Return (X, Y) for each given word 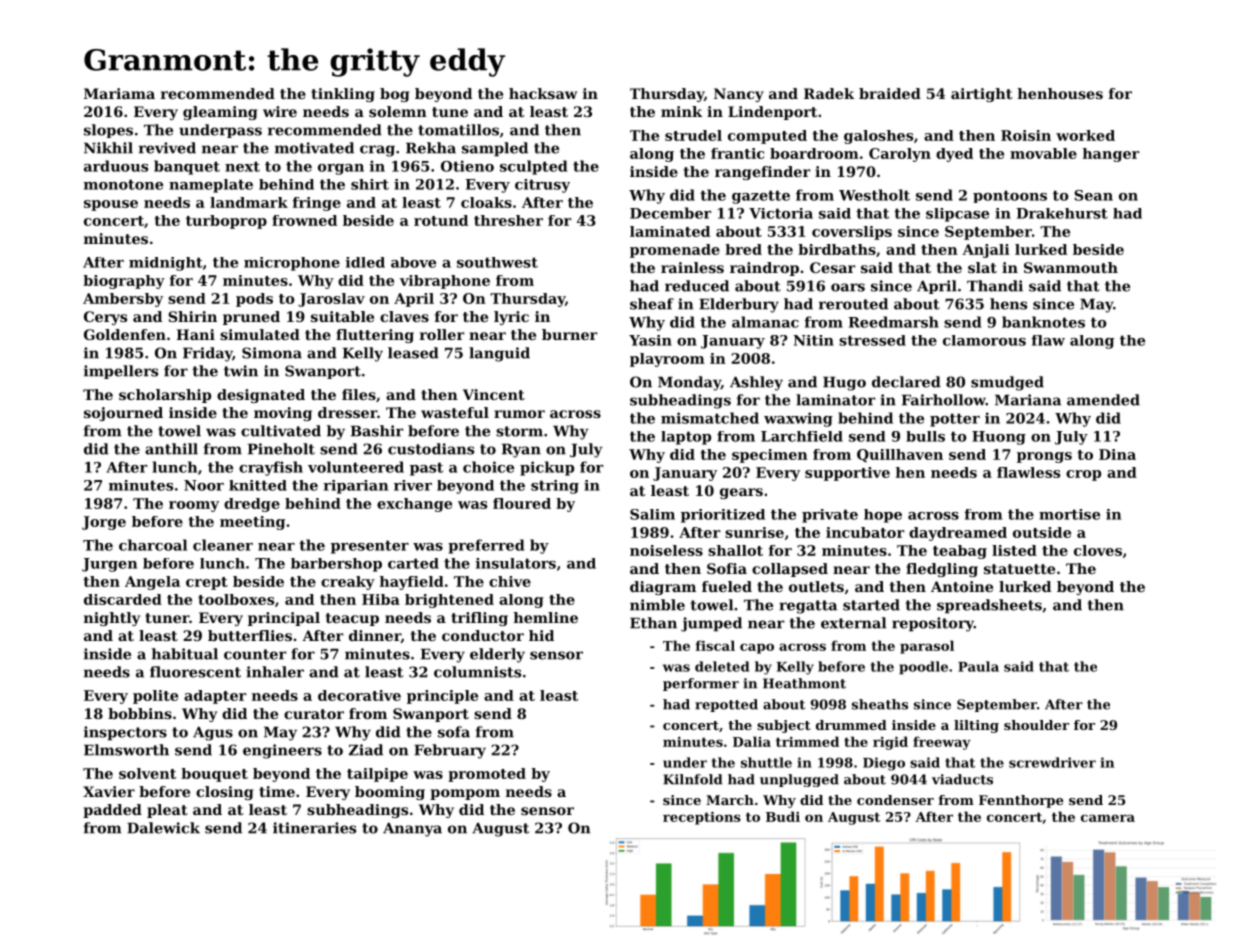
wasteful (455, 412)
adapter (215, 697)
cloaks (486, 202)
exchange (414, 505)
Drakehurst (1062, 213)
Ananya (412, 830)
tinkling (343, 95)
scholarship (165, 396)
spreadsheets (989, 606)
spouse (111, 205)
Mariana (1028, 400)
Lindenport (772, 113)
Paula (978, 666)
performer (701, 684)
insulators (516, 563)
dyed (954, 155)
